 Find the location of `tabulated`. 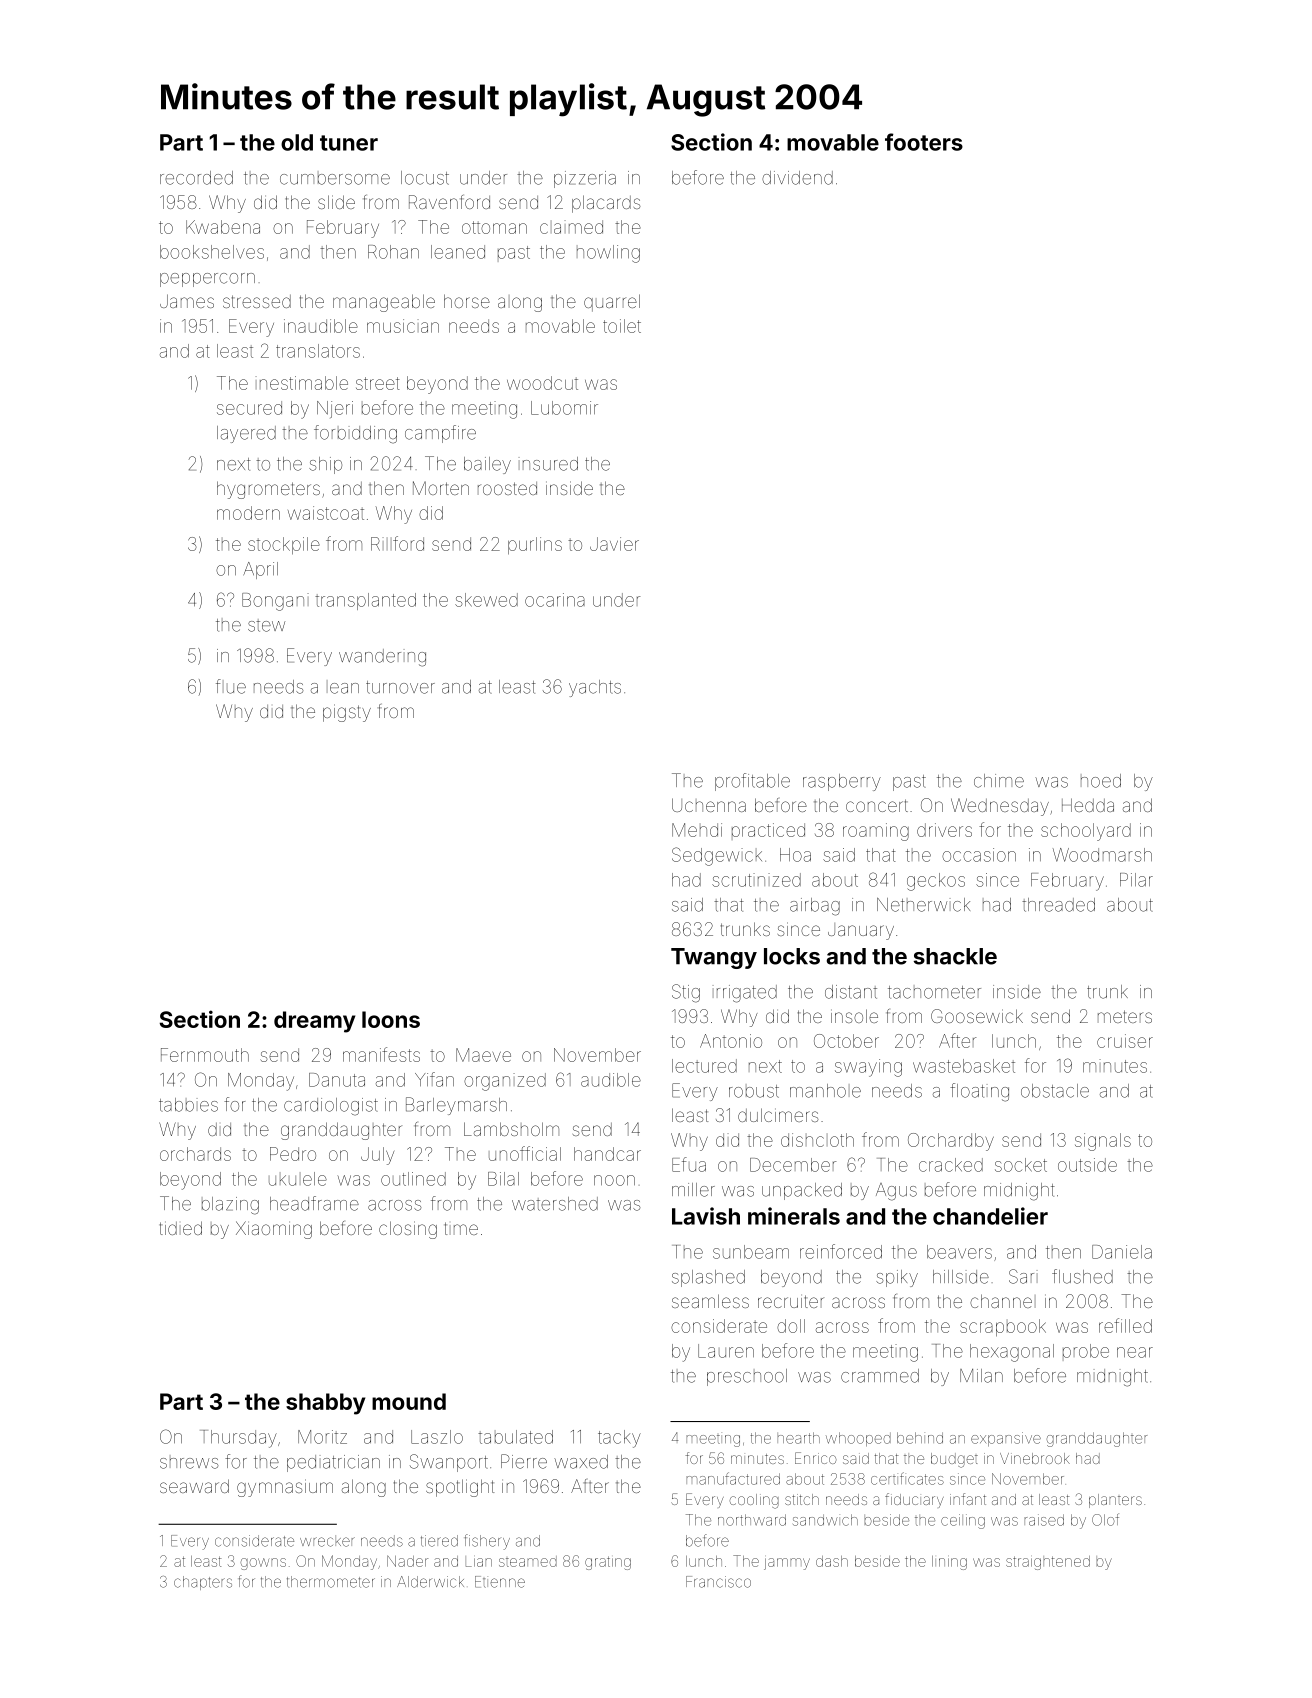

tabulated is located at coordinates (515, 1437).
